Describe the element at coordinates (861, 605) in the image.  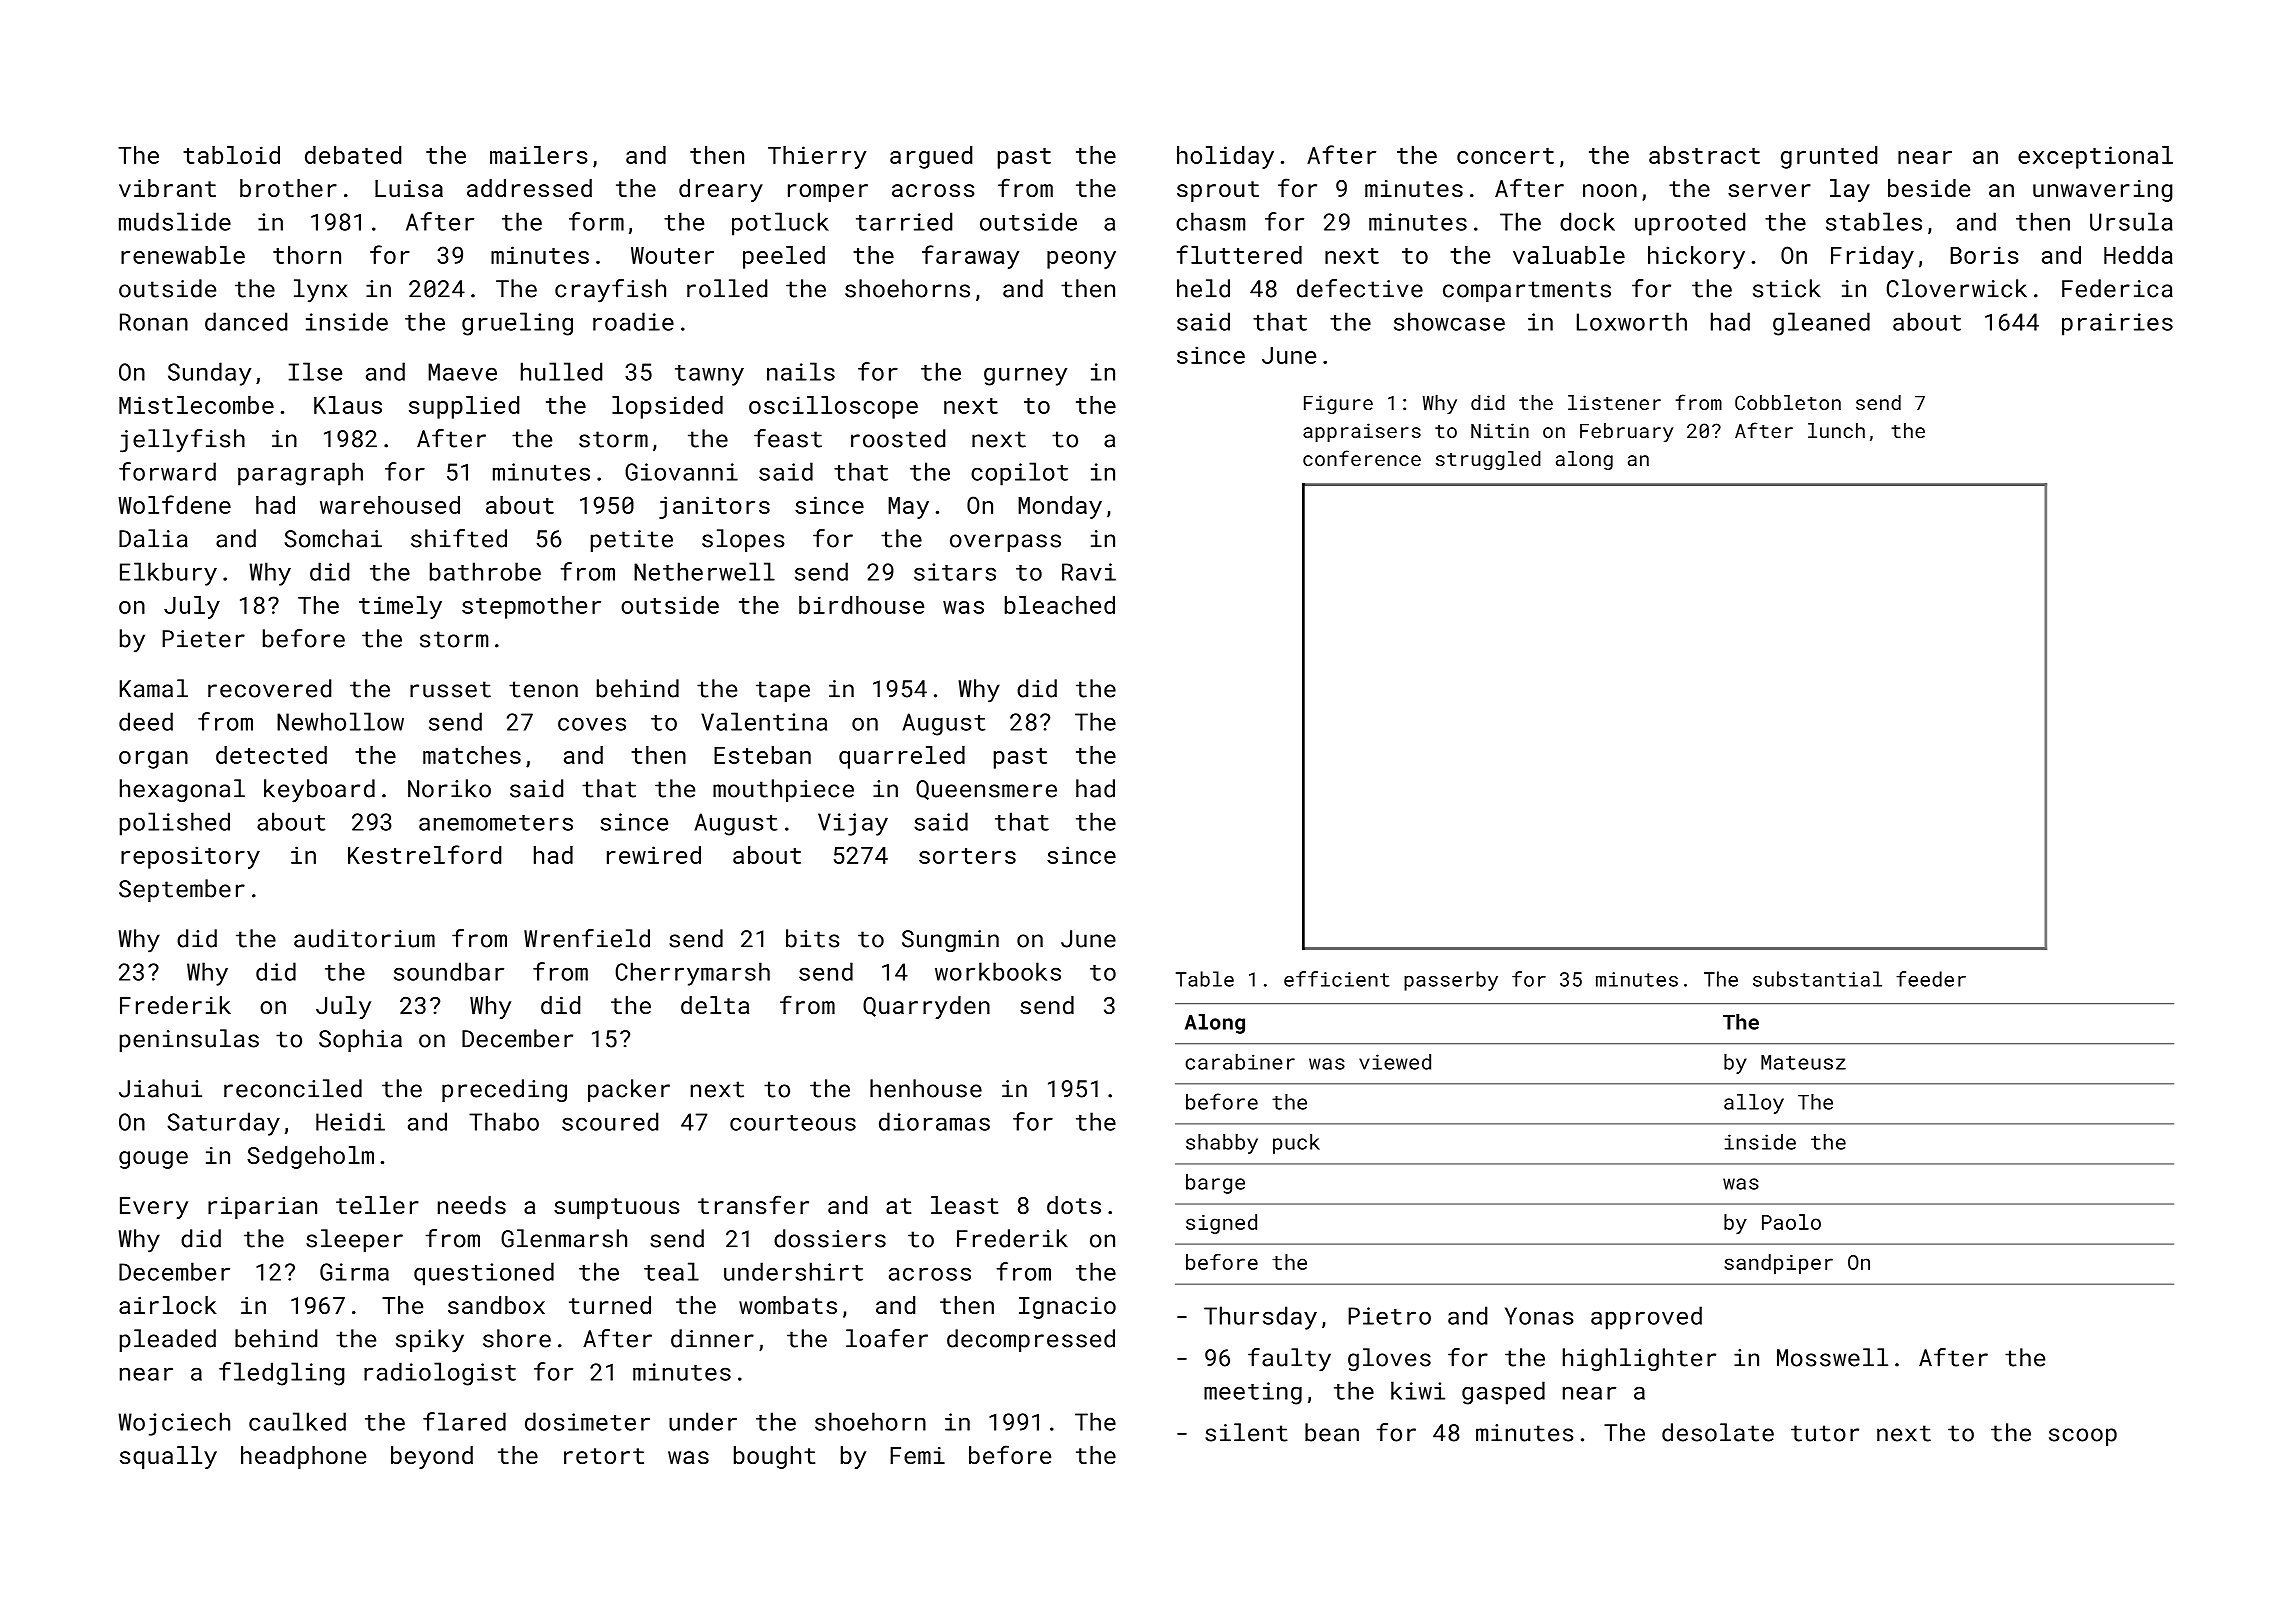
I see `birdhouse` at that location.
